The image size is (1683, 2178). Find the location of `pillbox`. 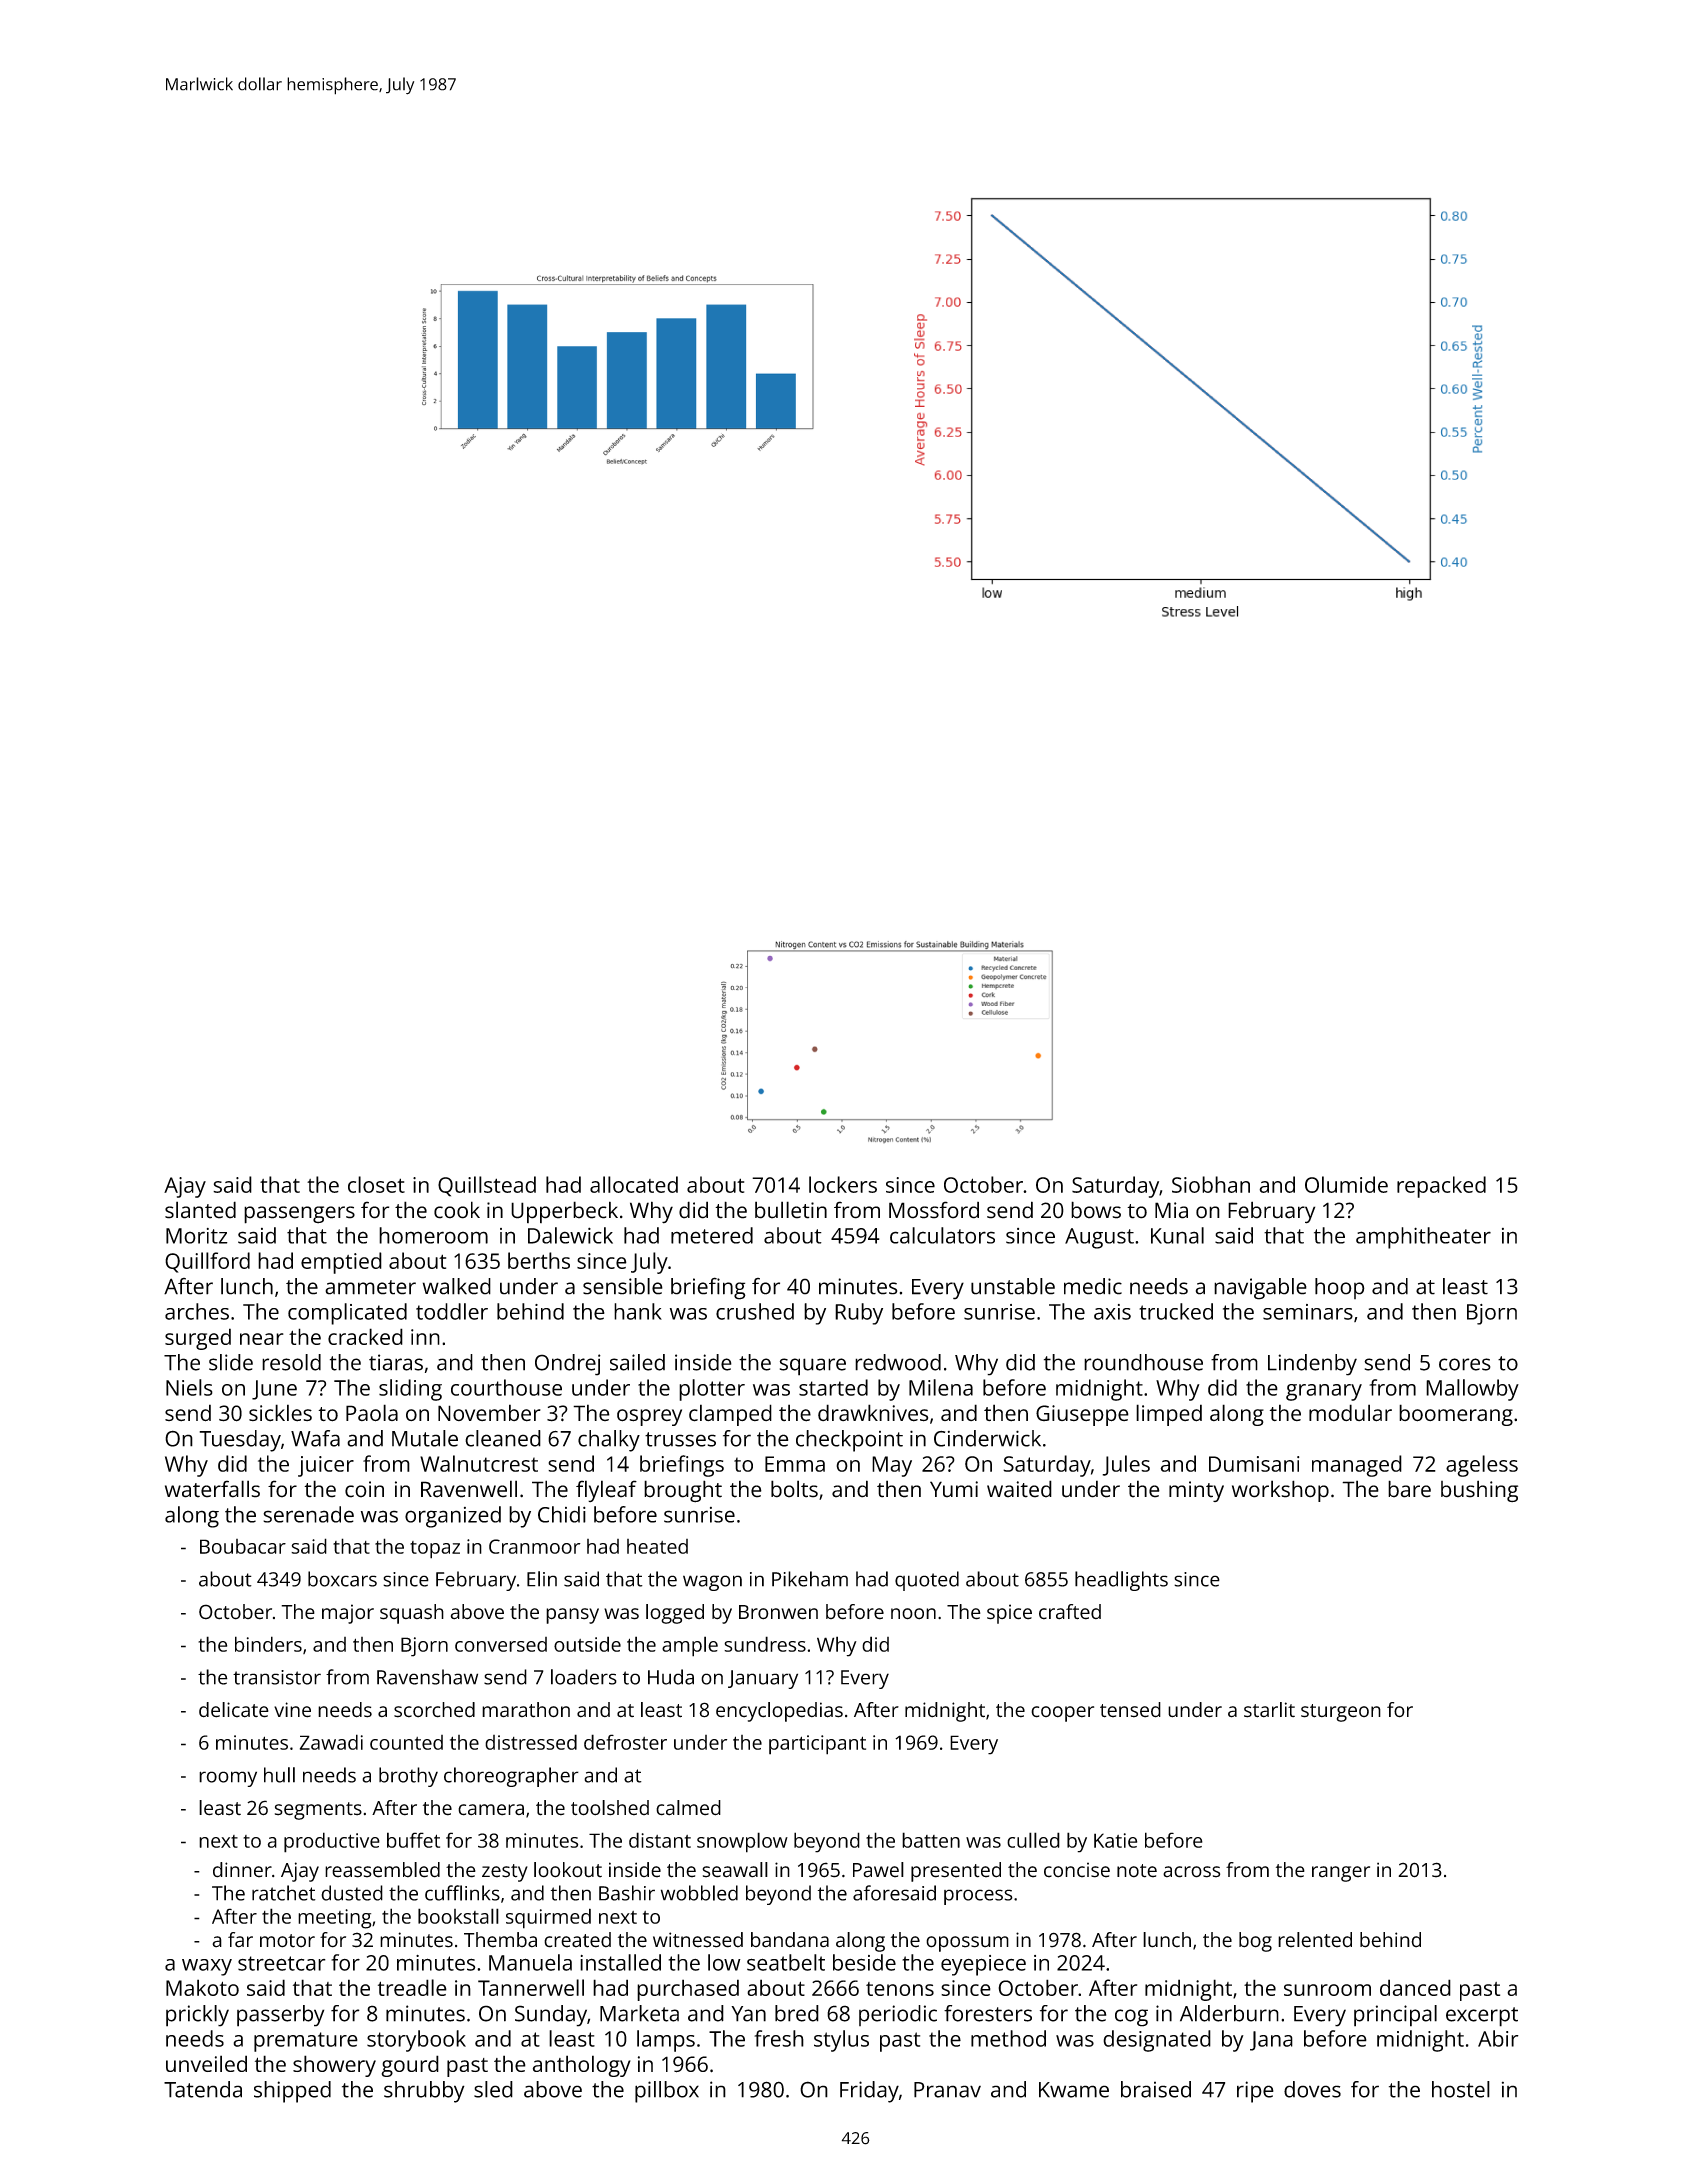

pillbox is located at coordinates (667, 2092).
